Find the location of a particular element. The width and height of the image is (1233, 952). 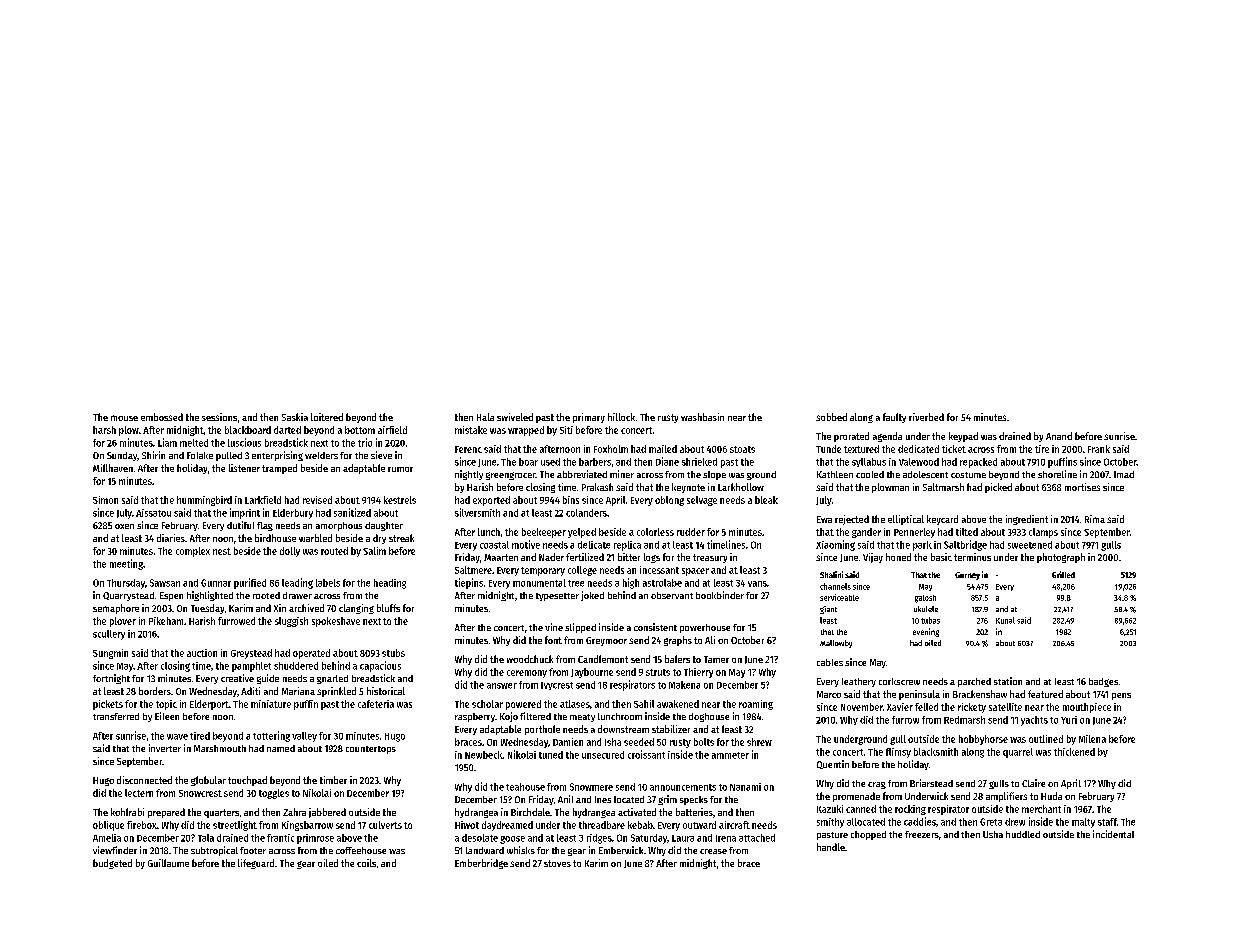

mouse is located at coordinates (124, 418).
